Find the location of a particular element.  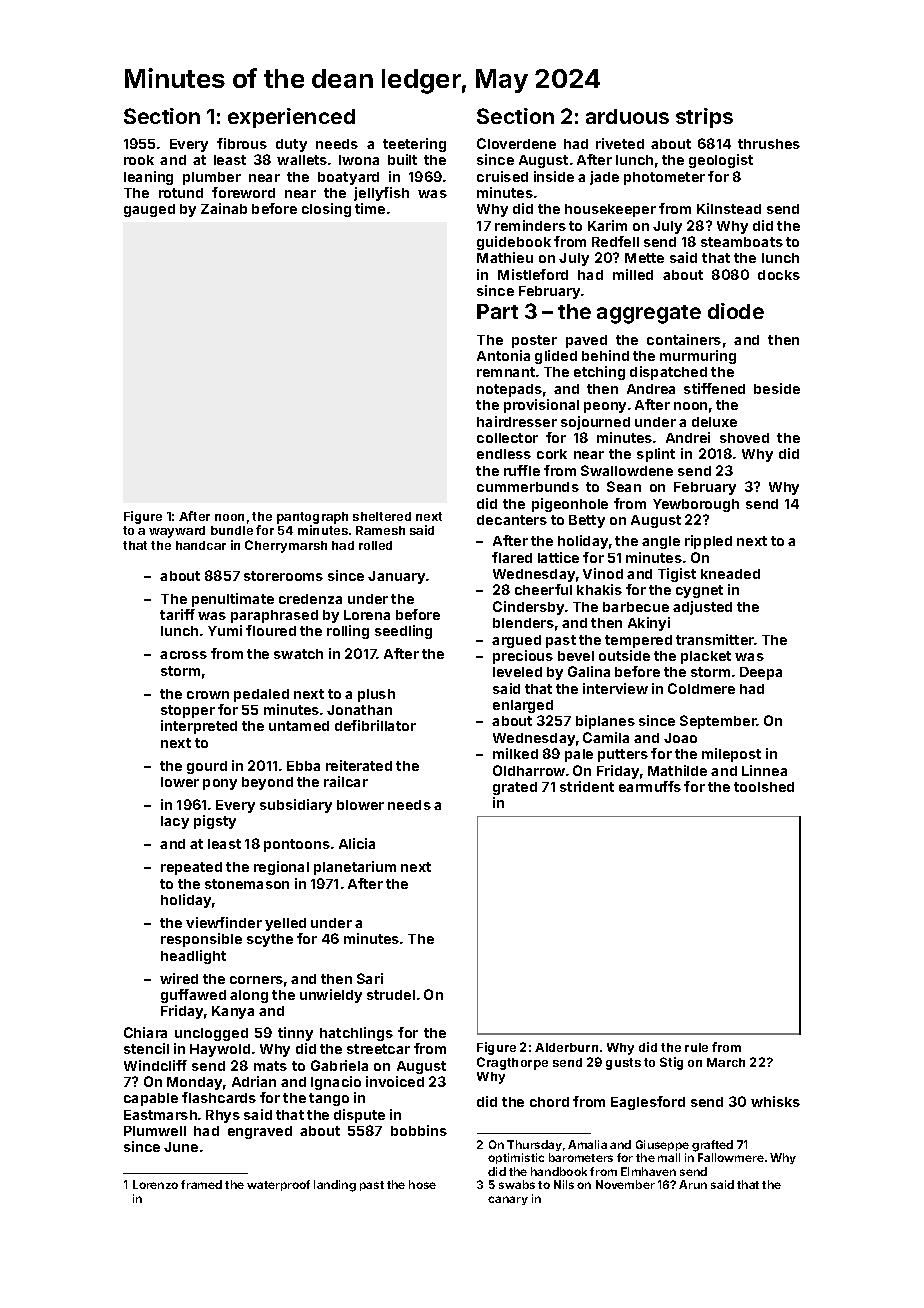

grated is located at coordinates (515, 788).
